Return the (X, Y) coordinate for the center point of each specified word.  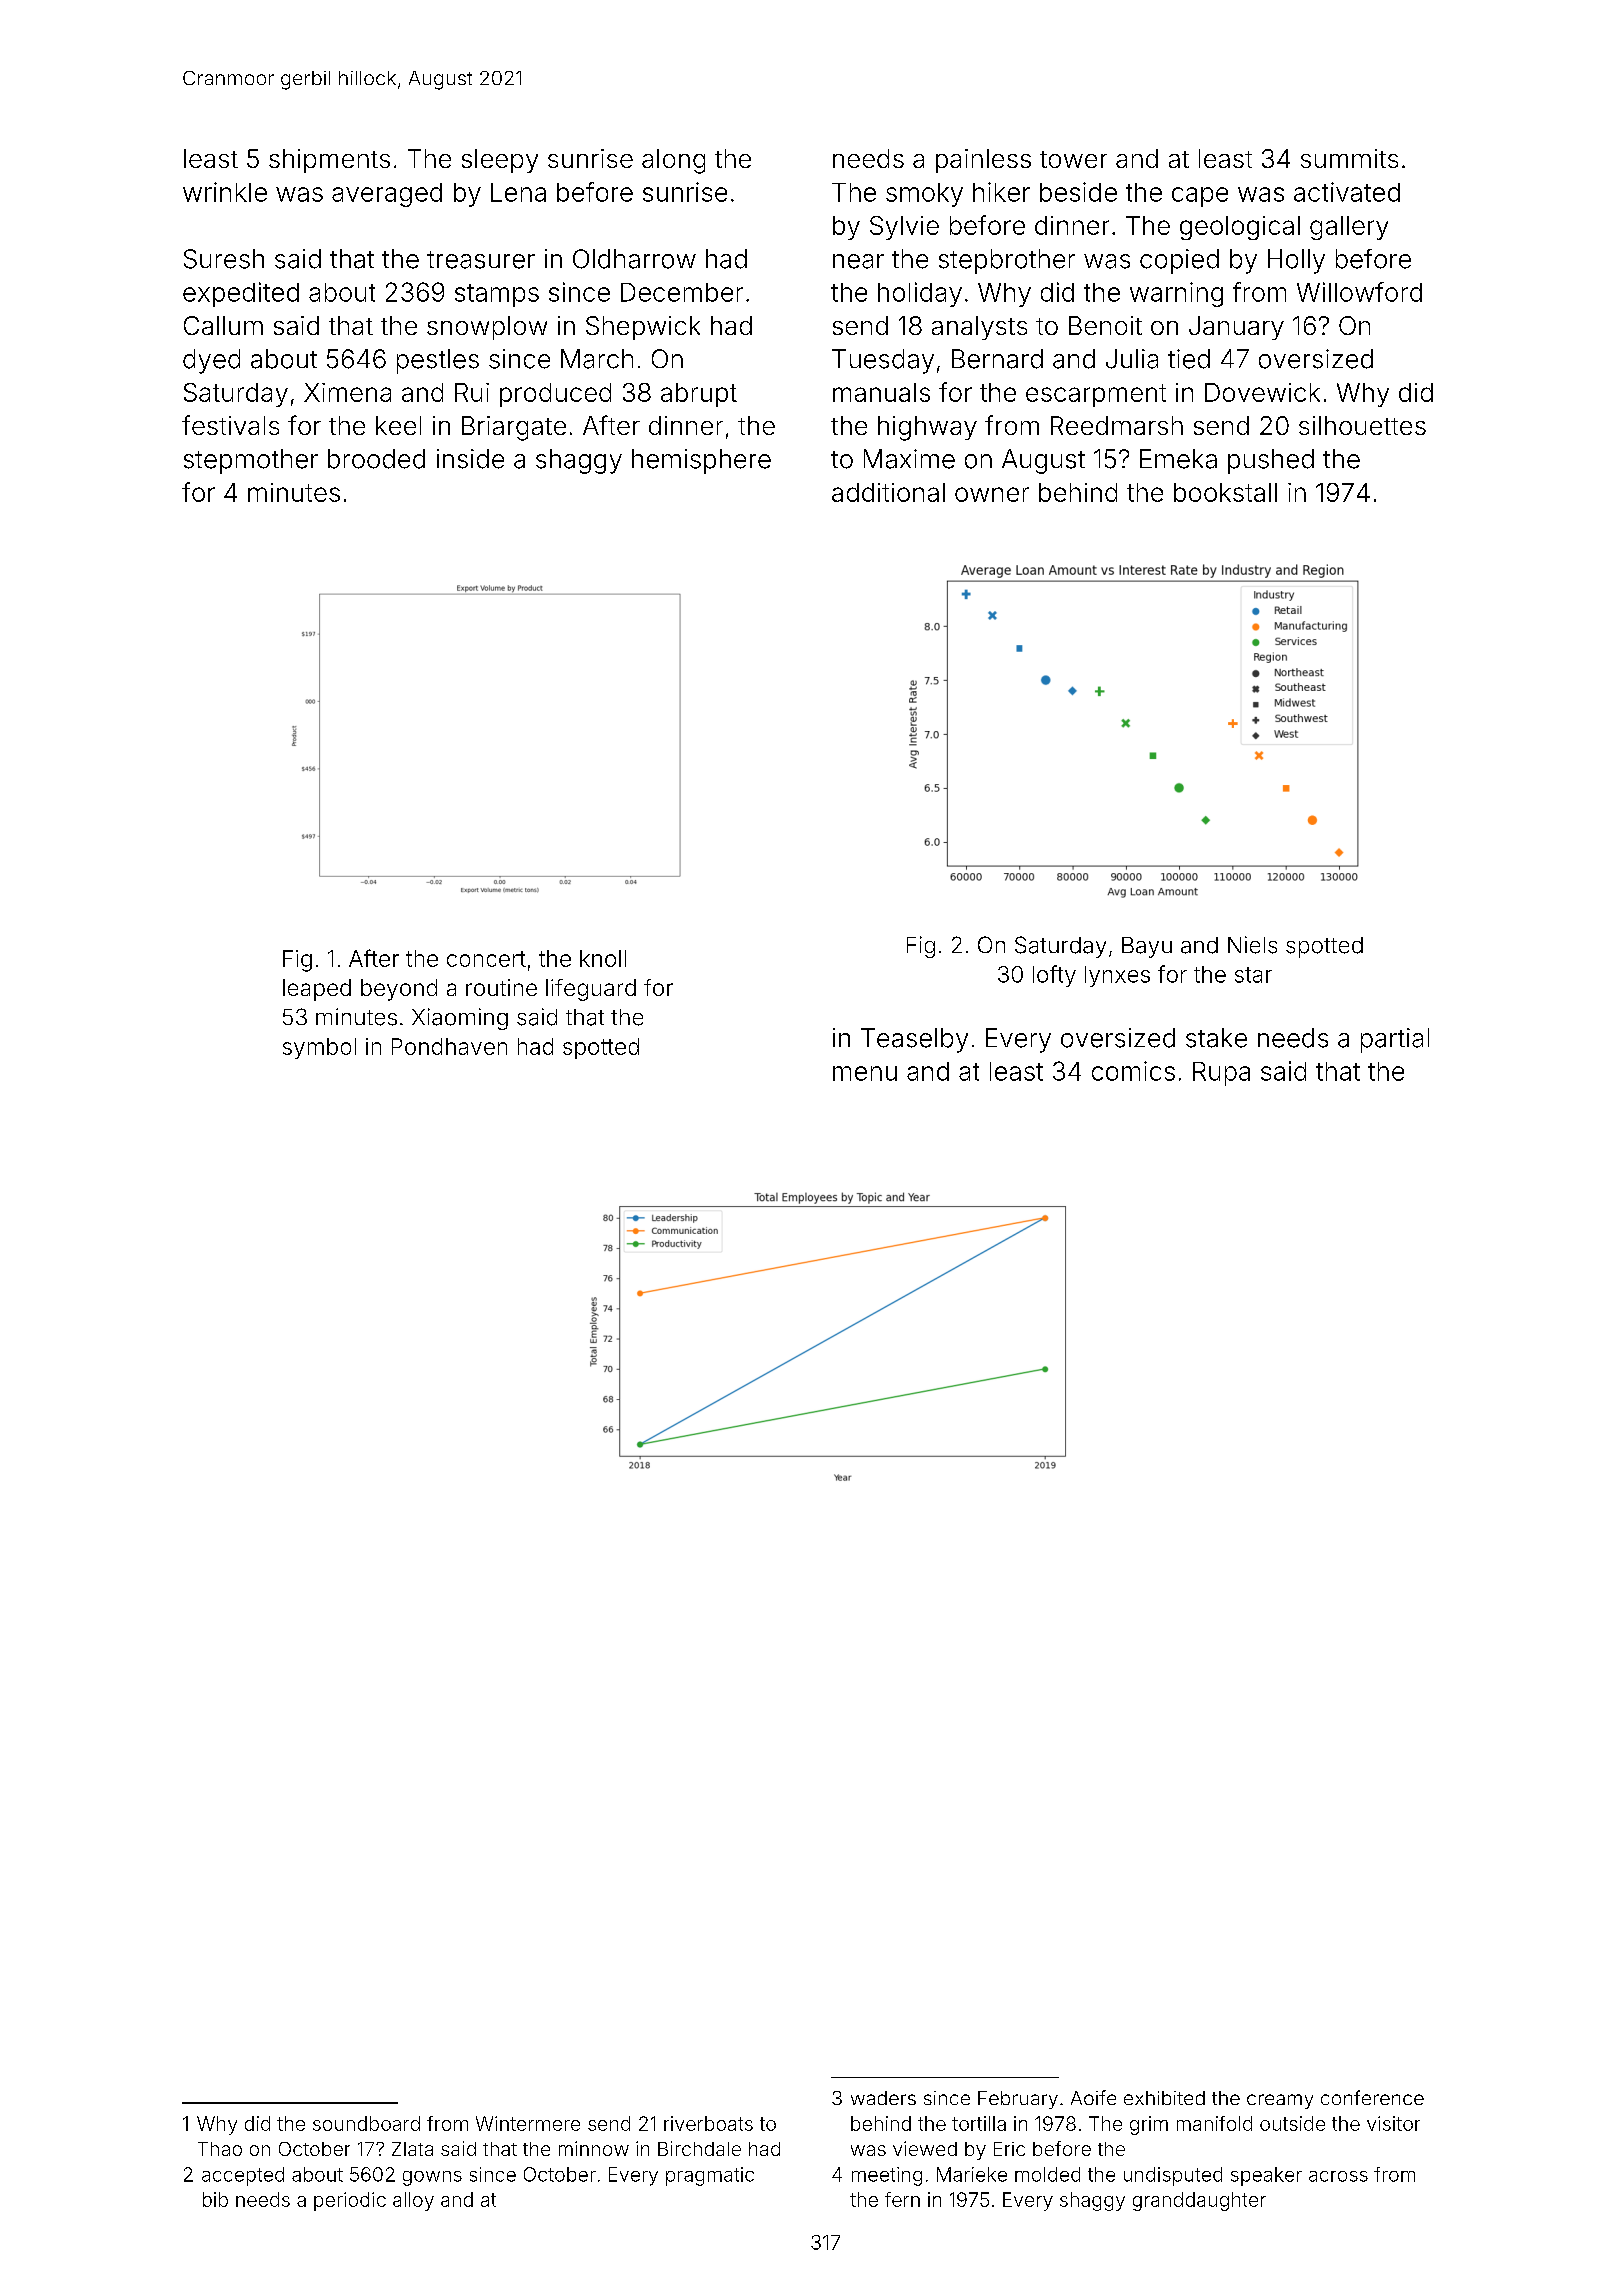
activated (1347, 192)
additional (888, 492)
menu (865, 1073)
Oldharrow (634, 259)
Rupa (1221, 1074)
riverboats (708, 2123)
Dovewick (1262, 392)
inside (470, 459)
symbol (319, 1048)
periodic (350, 2201)
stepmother (251, 461)
